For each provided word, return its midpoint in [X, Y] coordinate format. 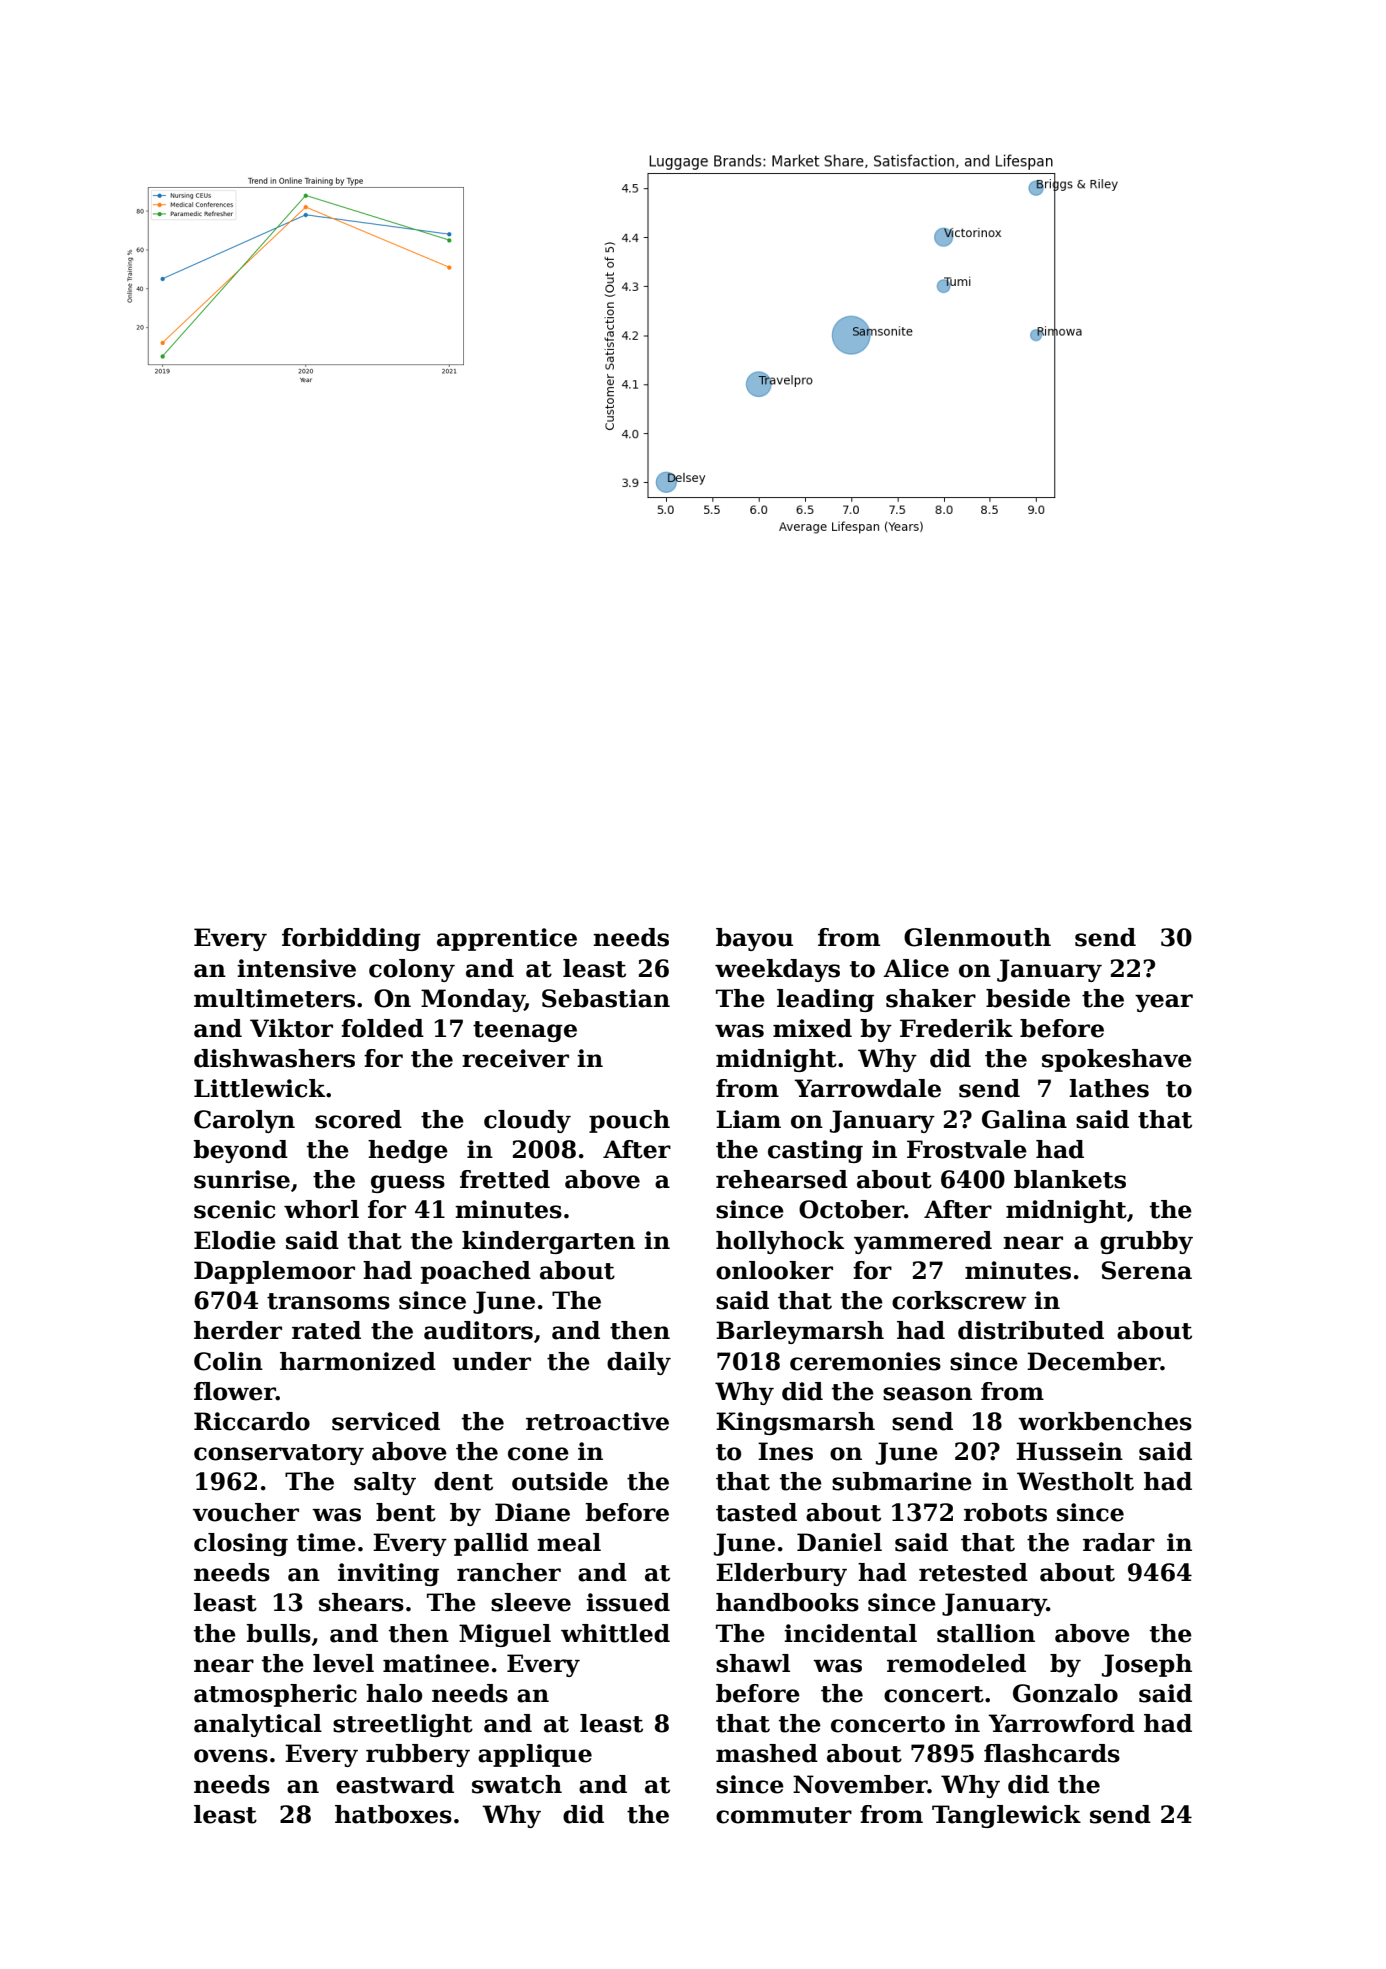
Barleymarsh [800, 1332]
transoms [328, 1301]
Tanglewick [1006, 1816]
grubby [1146, 1242]
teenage [525, 1031]
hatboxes [393, 1814]
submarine [902, 1481]
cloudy [527, 1121]
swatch [517, 1784]
